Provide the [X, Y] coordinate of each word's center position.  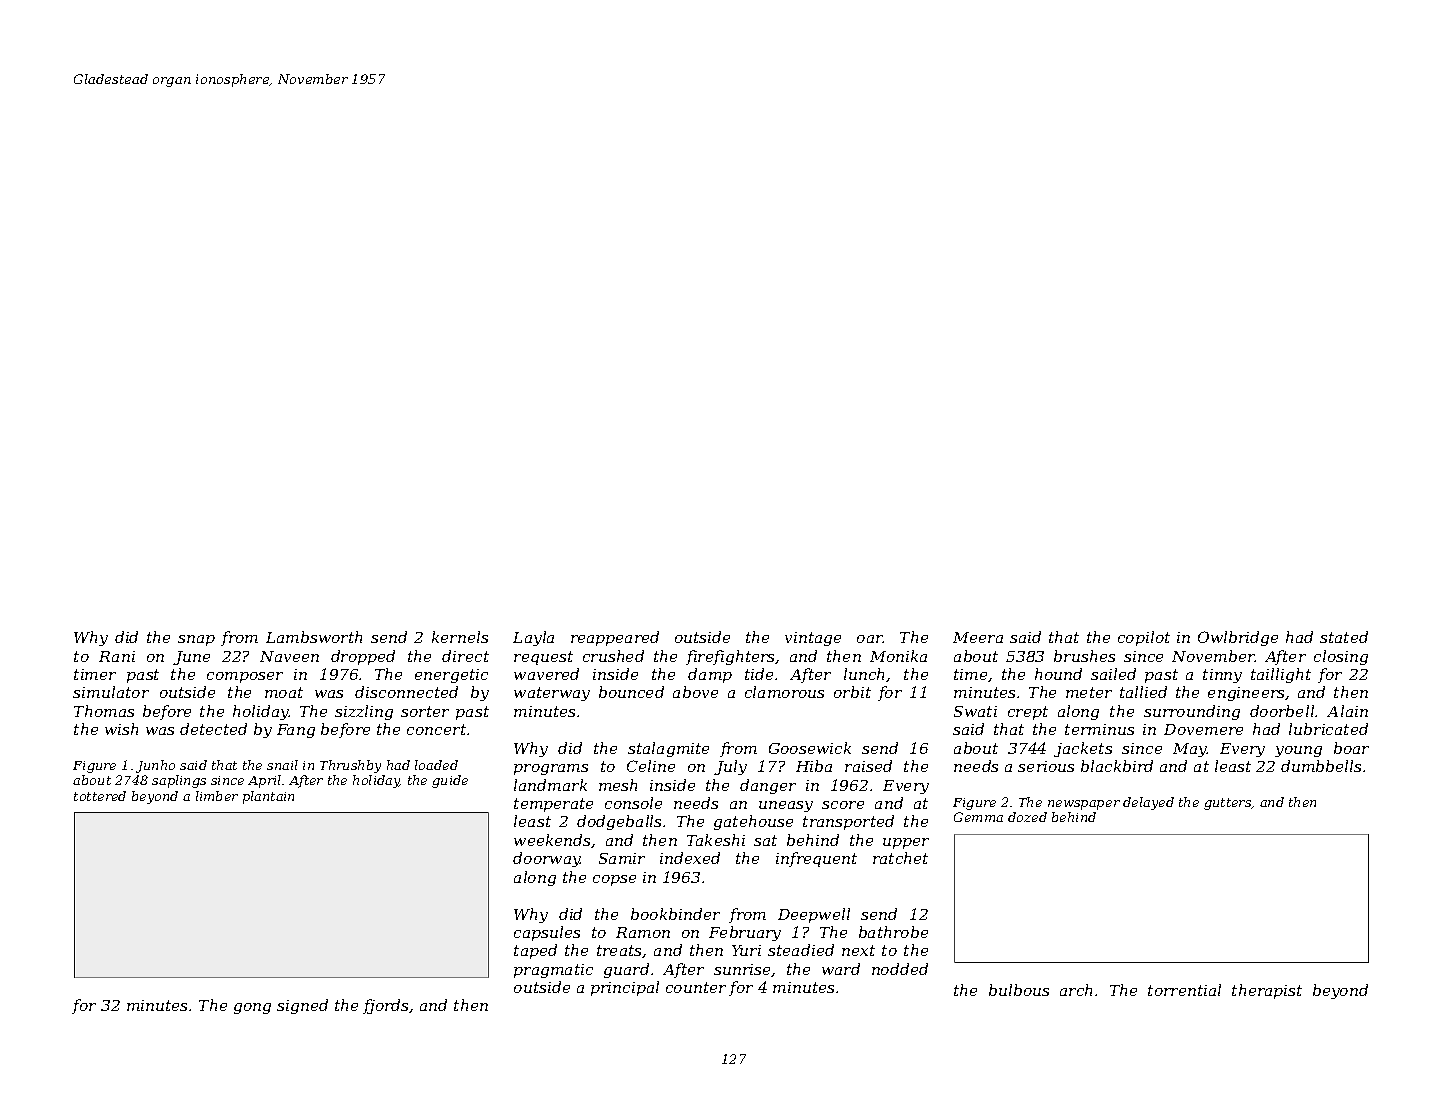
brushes [1084, 656]
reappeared [615, 638]
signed [302, 1006]
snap [196, 640]
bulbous [1019, 990]
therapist [1267, 991]
